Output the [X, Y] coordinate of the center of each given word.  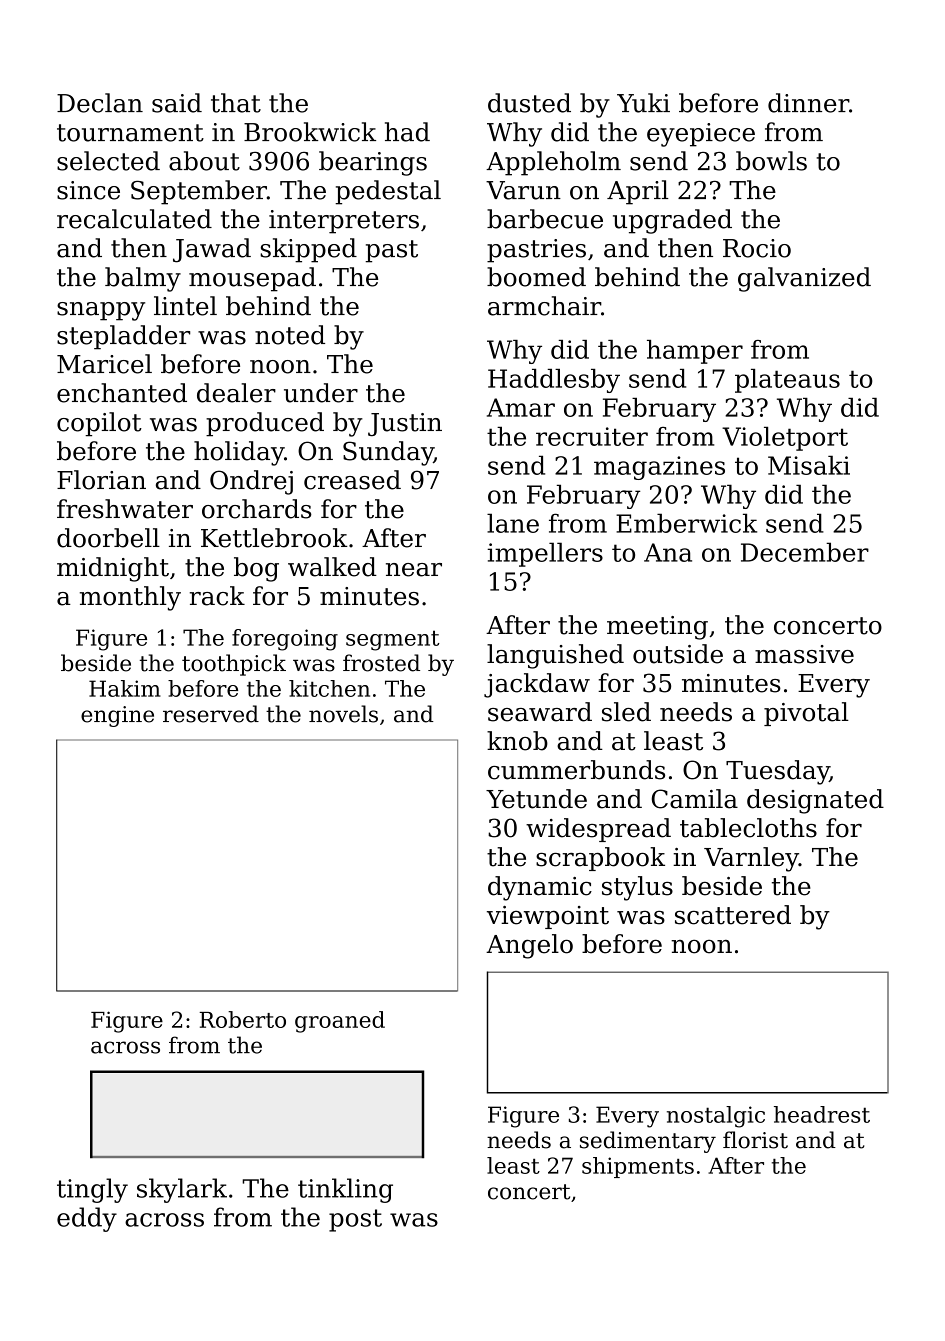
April [638, 192]
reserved [211, 714]
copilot [99, 424]
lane [513, 523]
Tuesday [777, 772]
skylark [182, 1190]
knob [517, 741]
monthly [130, 598]
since [88, 190]
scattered [733, 915]
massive [804, 654]
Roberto [242, 1019]
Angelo [529, 946]
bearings [373, 163]
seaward [540, 712]
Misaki [809, 465]
